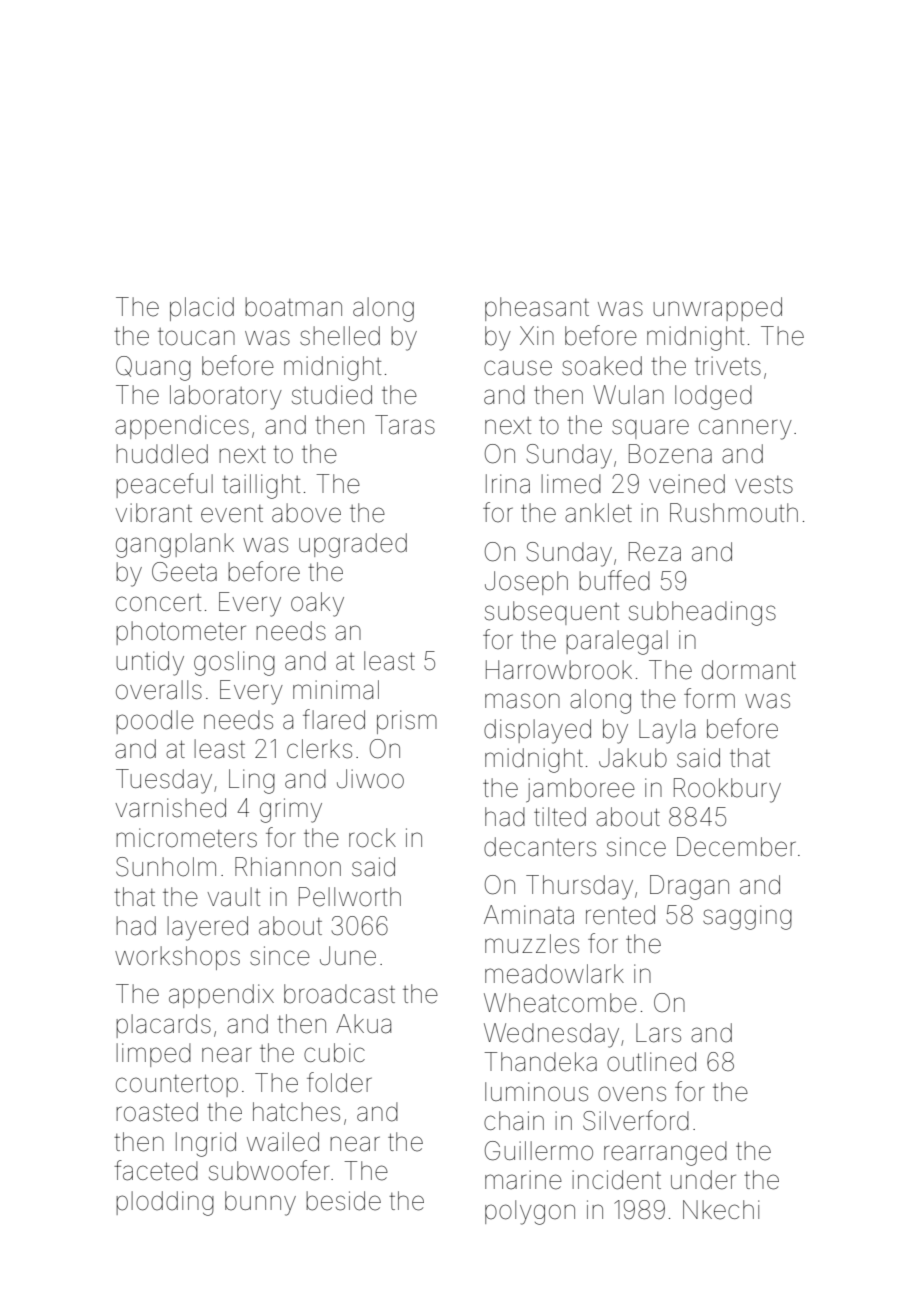  I want to click on Reza, so click(655, 552).
